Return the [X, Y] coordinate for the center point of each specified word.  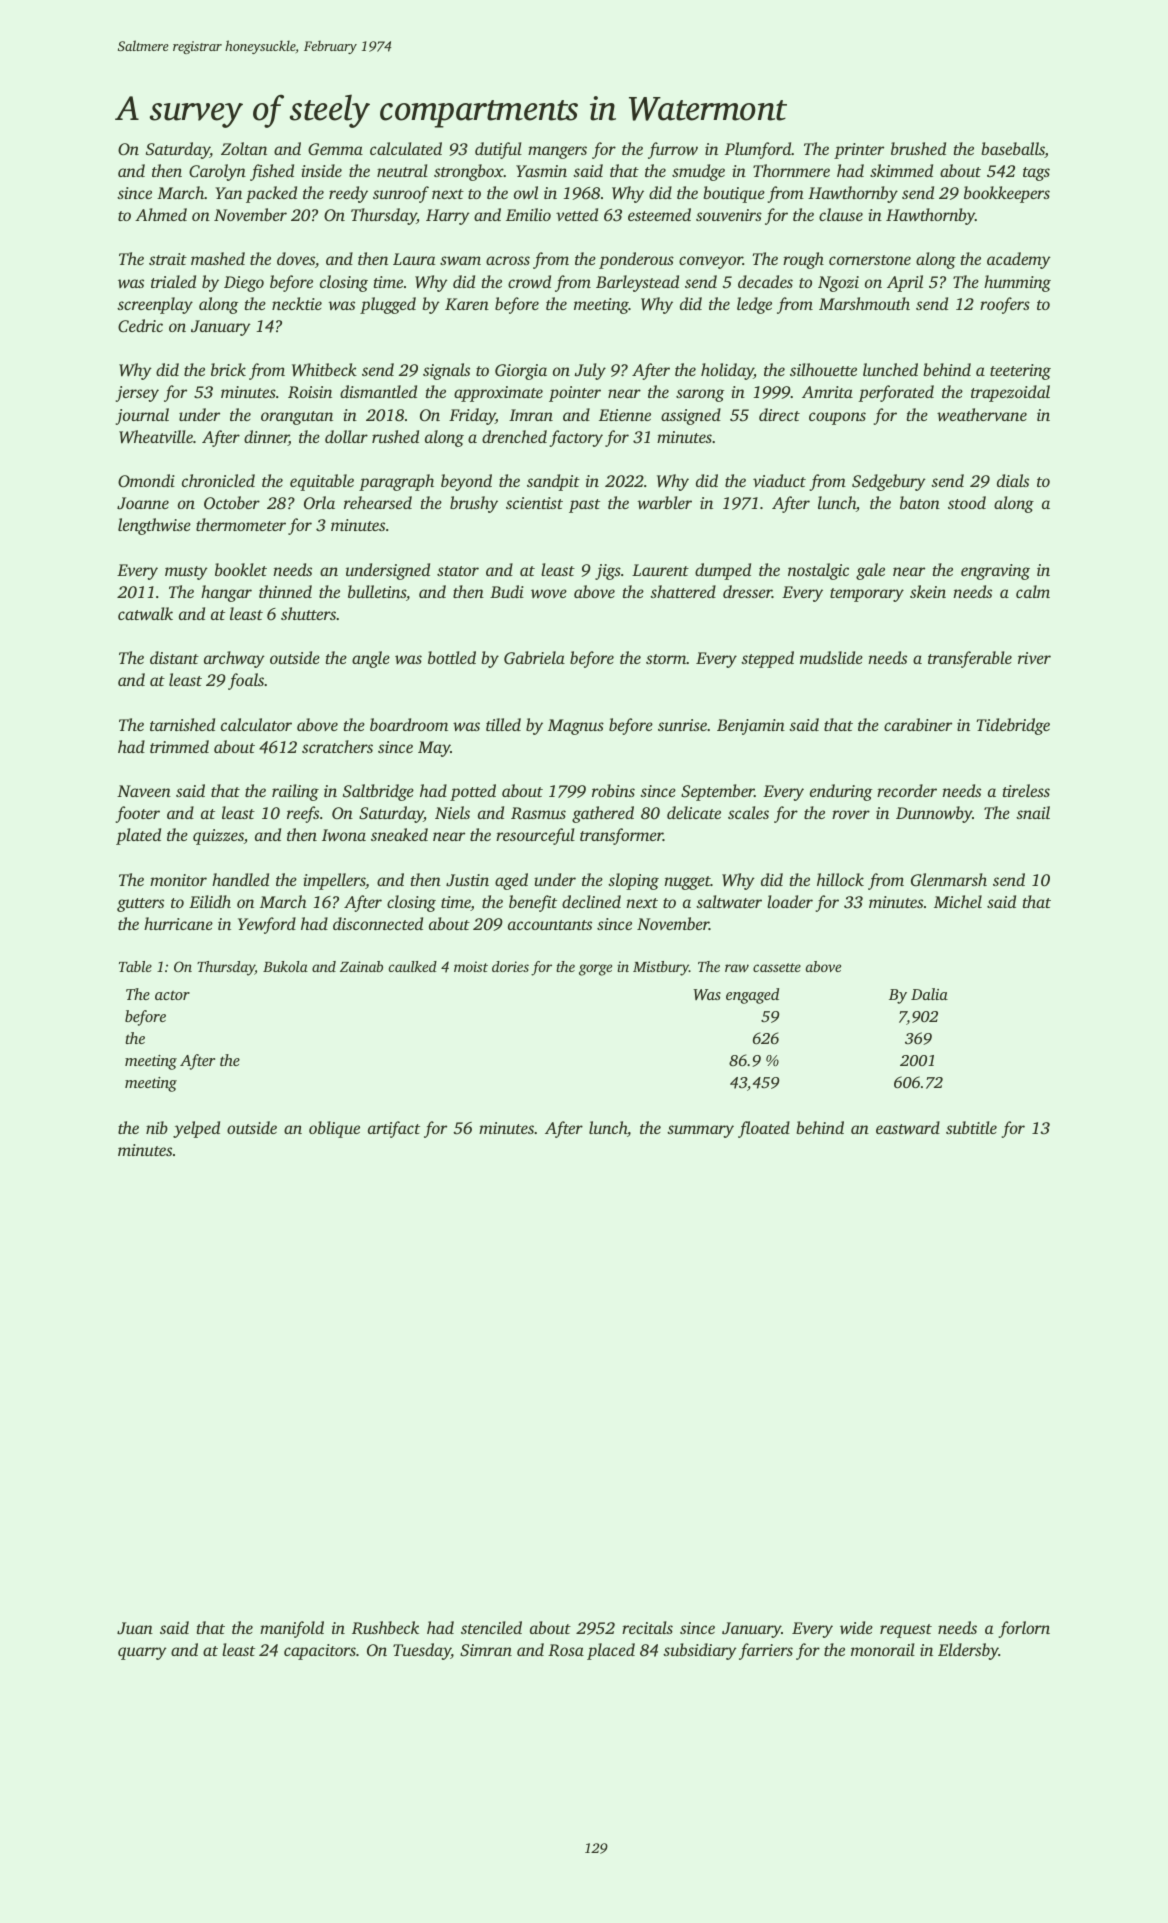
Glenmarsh [949, 880]
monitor [178, 880]
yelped [196, 1129]
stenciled [491, 1627]
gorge [595, 970]
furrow [673, 150]
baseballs [1013, 150]
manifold [292, 1629]
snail [1033, 812]
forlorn [1024, 1629]
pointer [575, 394]
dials [1013, 480]
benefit [533, 903]
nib [157, 1127]
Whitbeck [324, 370]
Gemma [335, 149]
